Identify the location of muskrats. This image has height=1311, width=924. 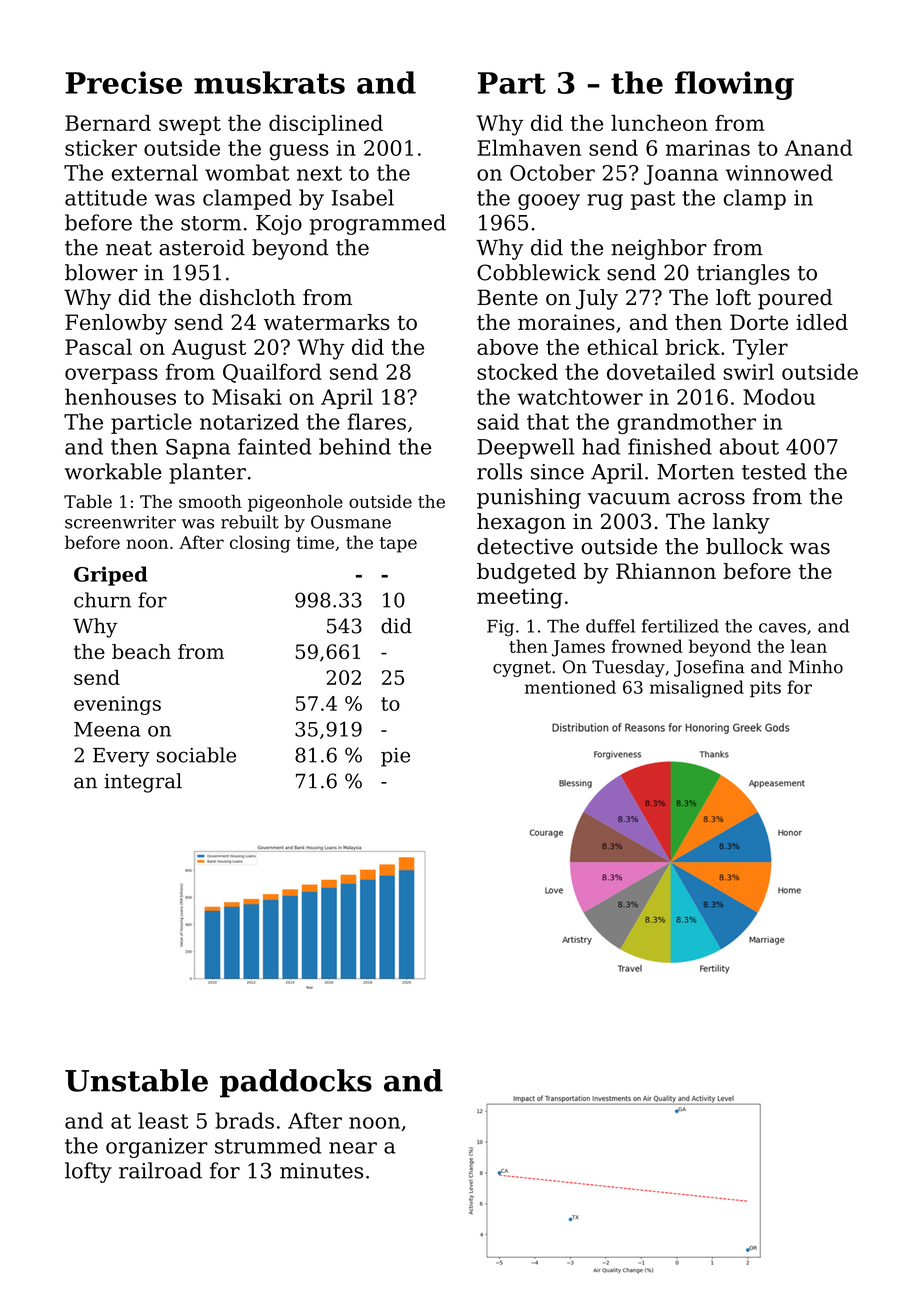
(269, 82).
